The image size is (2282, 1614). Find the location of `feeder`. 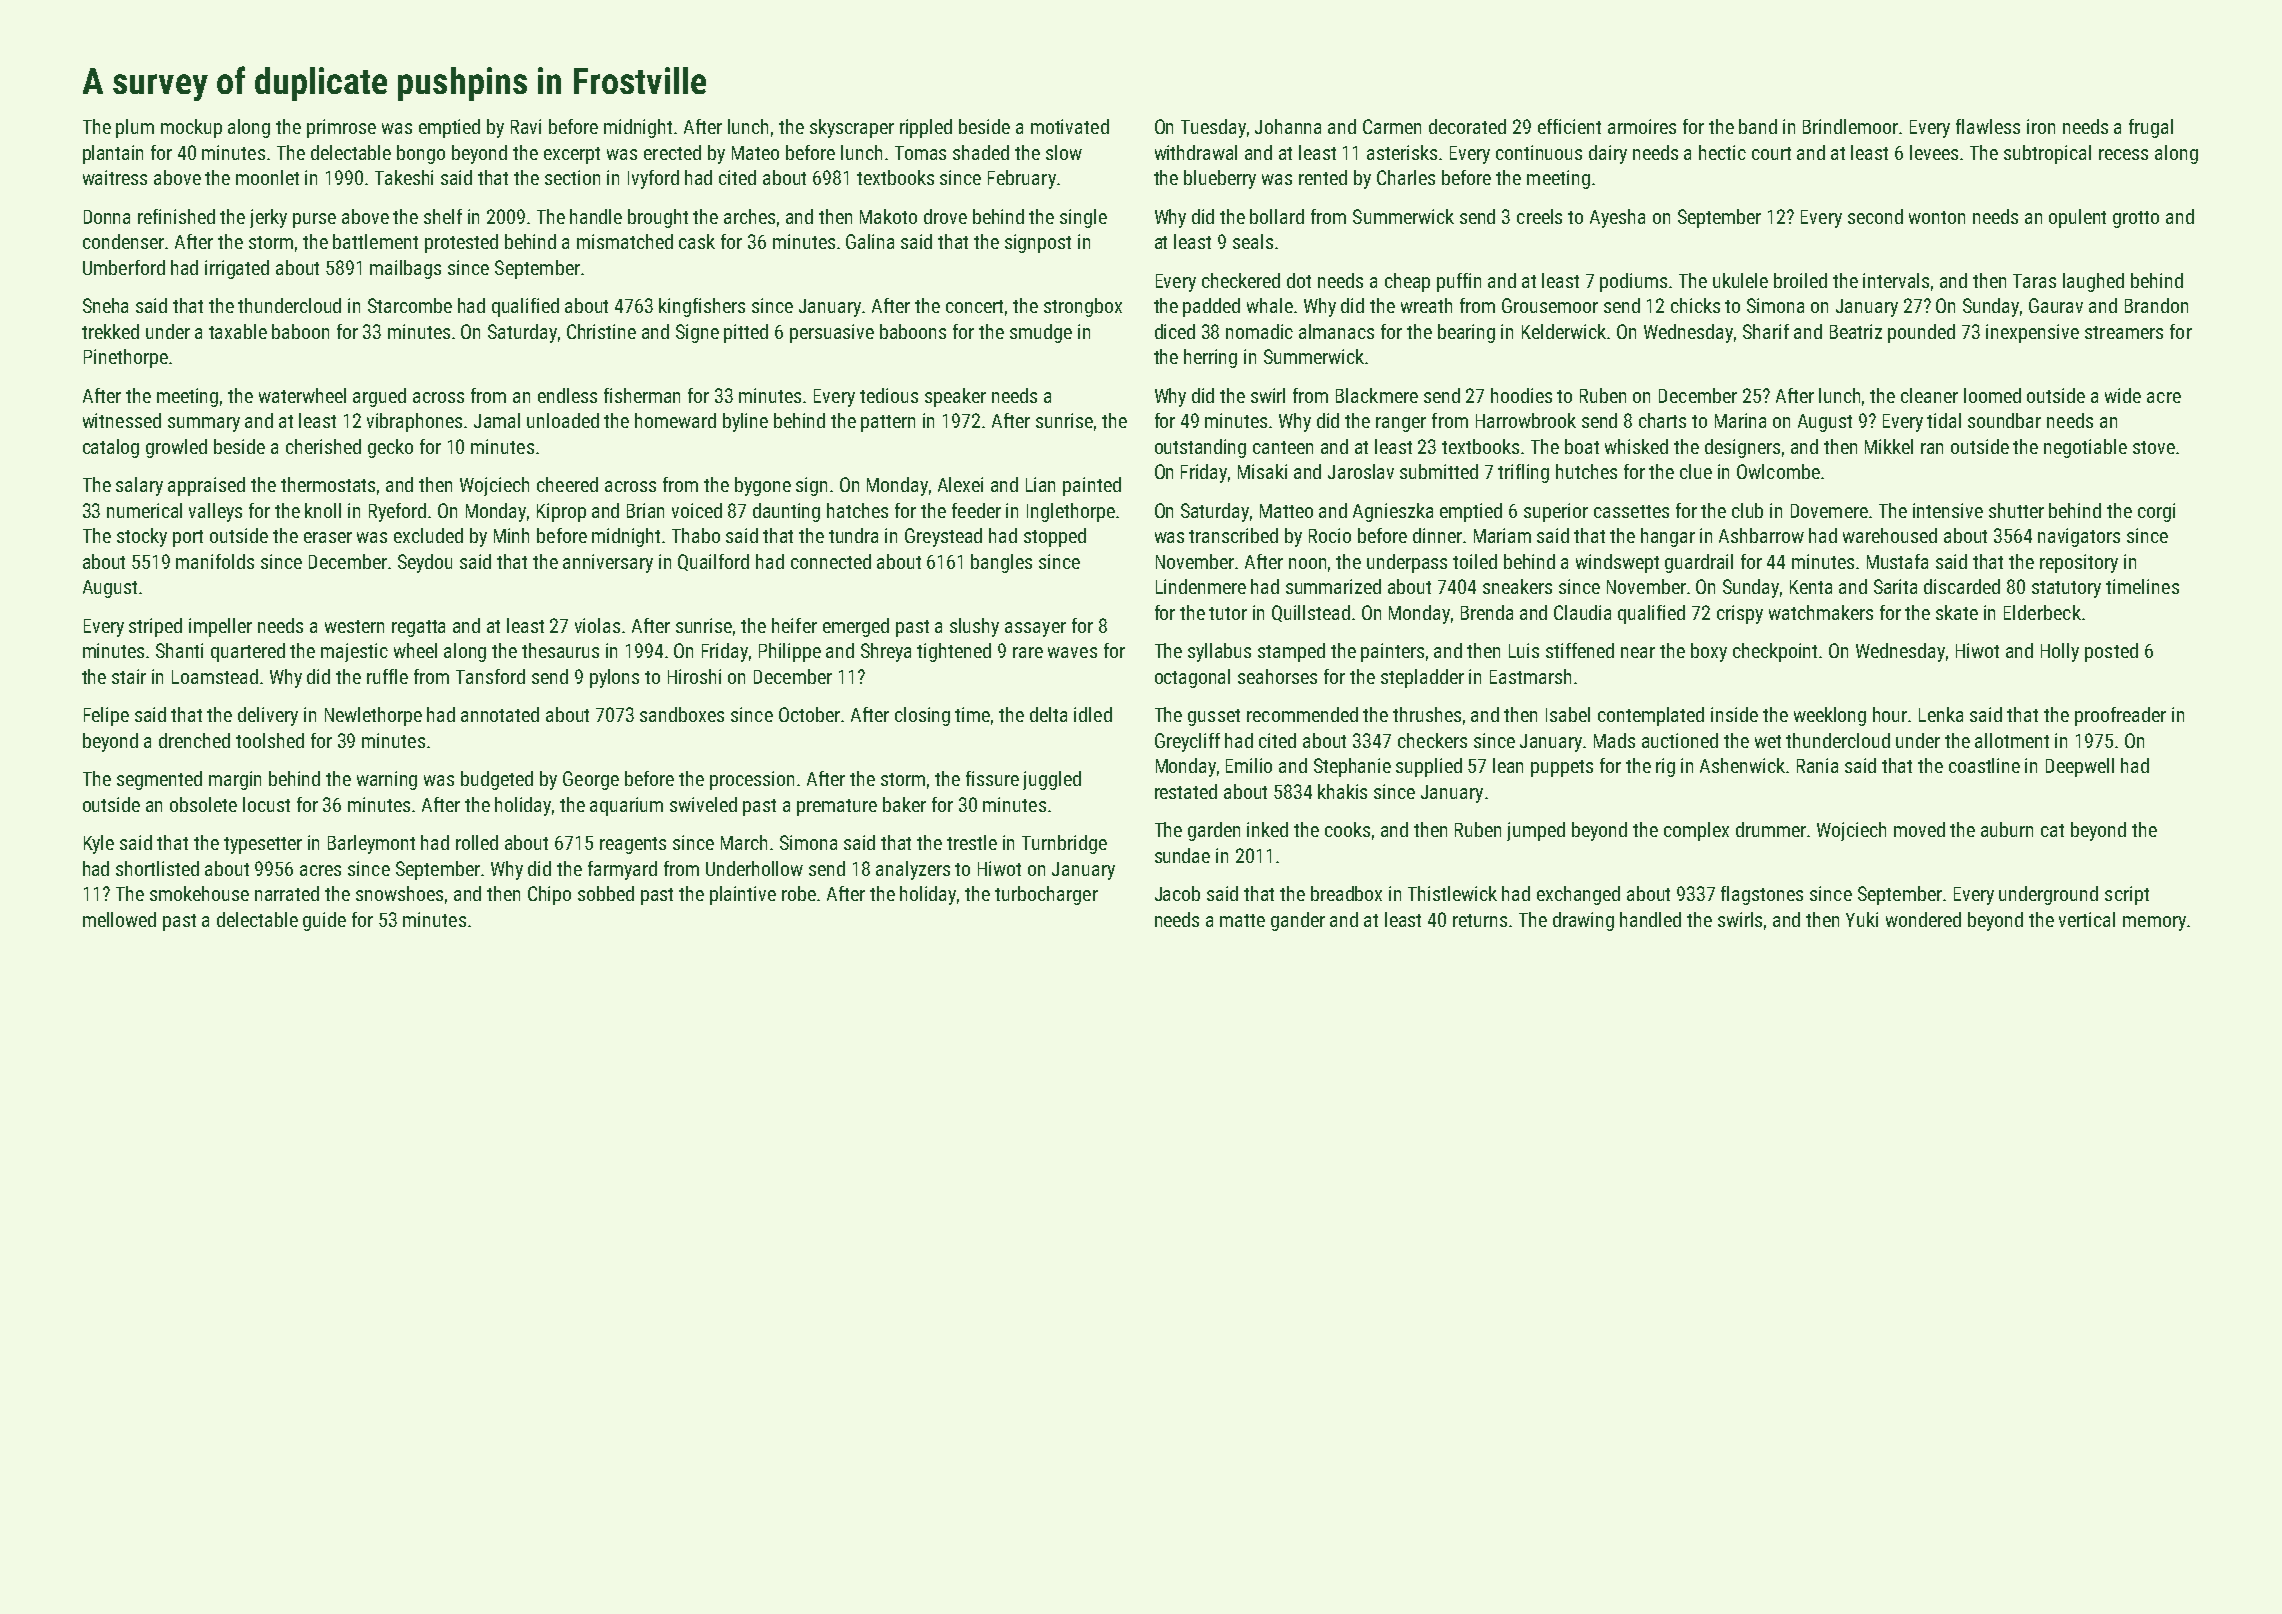

feeder is located at coordinates (976, 510).
